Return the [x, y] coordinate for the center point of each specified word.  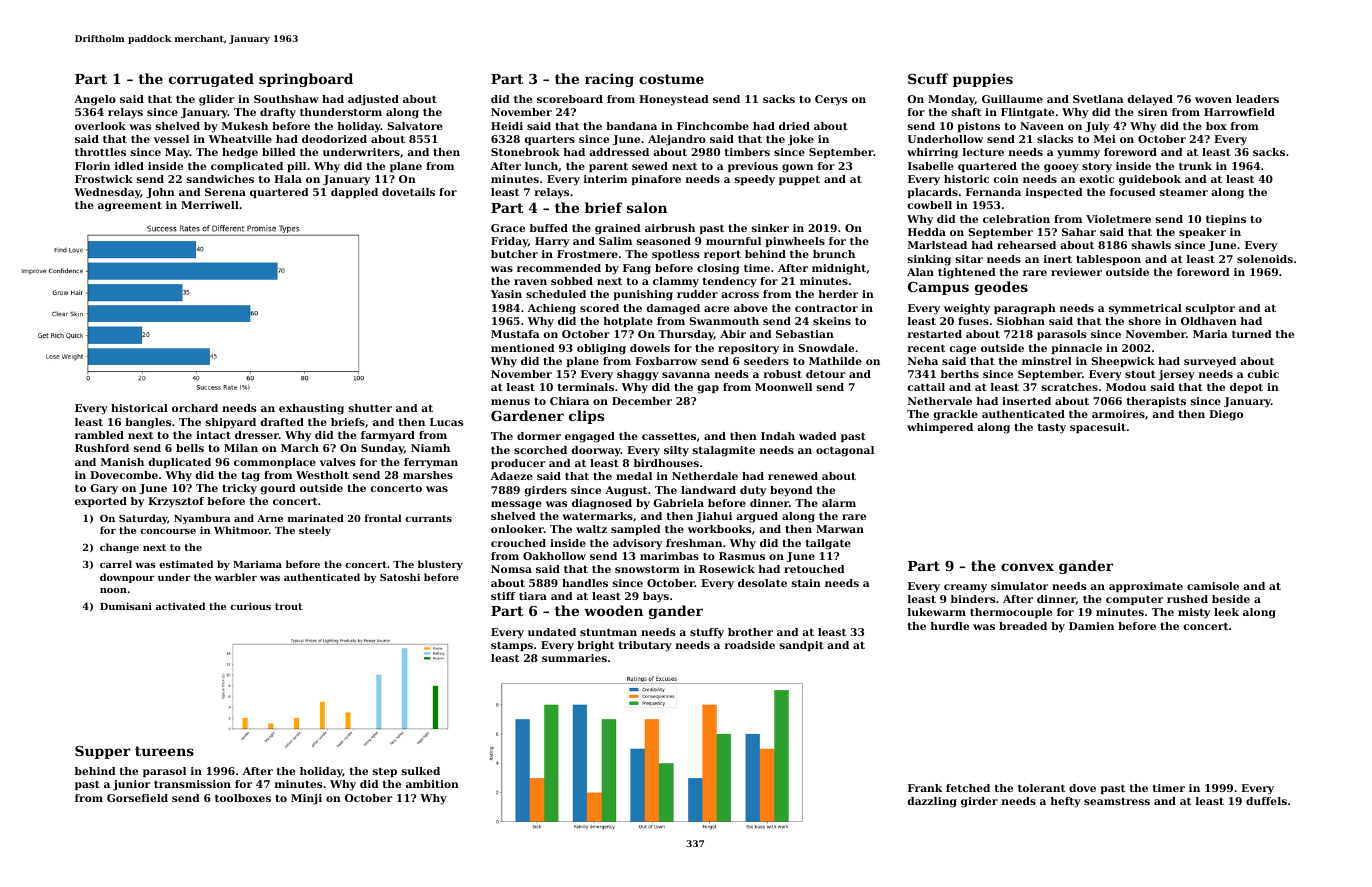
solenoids [1265, 259]
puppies [983, 80]
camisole [1213, 586]
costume [671, 79]
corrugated [211, 80]
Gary [104, 489]
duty [753, 491]
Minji [306, 799]
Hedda [927, 232]
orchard [195, 408]
